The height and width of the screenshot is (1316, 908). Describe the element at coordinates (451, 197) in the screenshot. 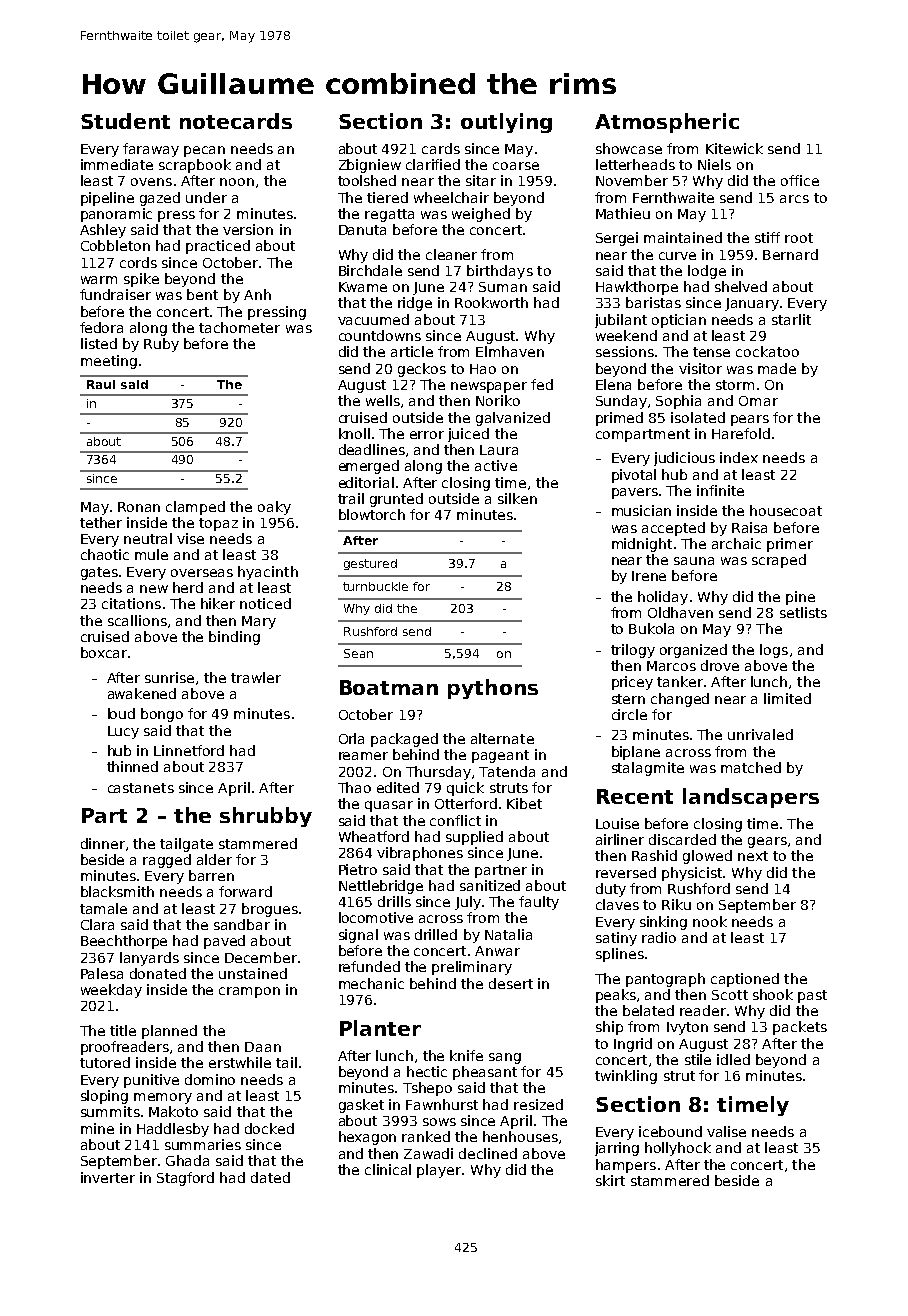

I see `wheelchair` at that location.
